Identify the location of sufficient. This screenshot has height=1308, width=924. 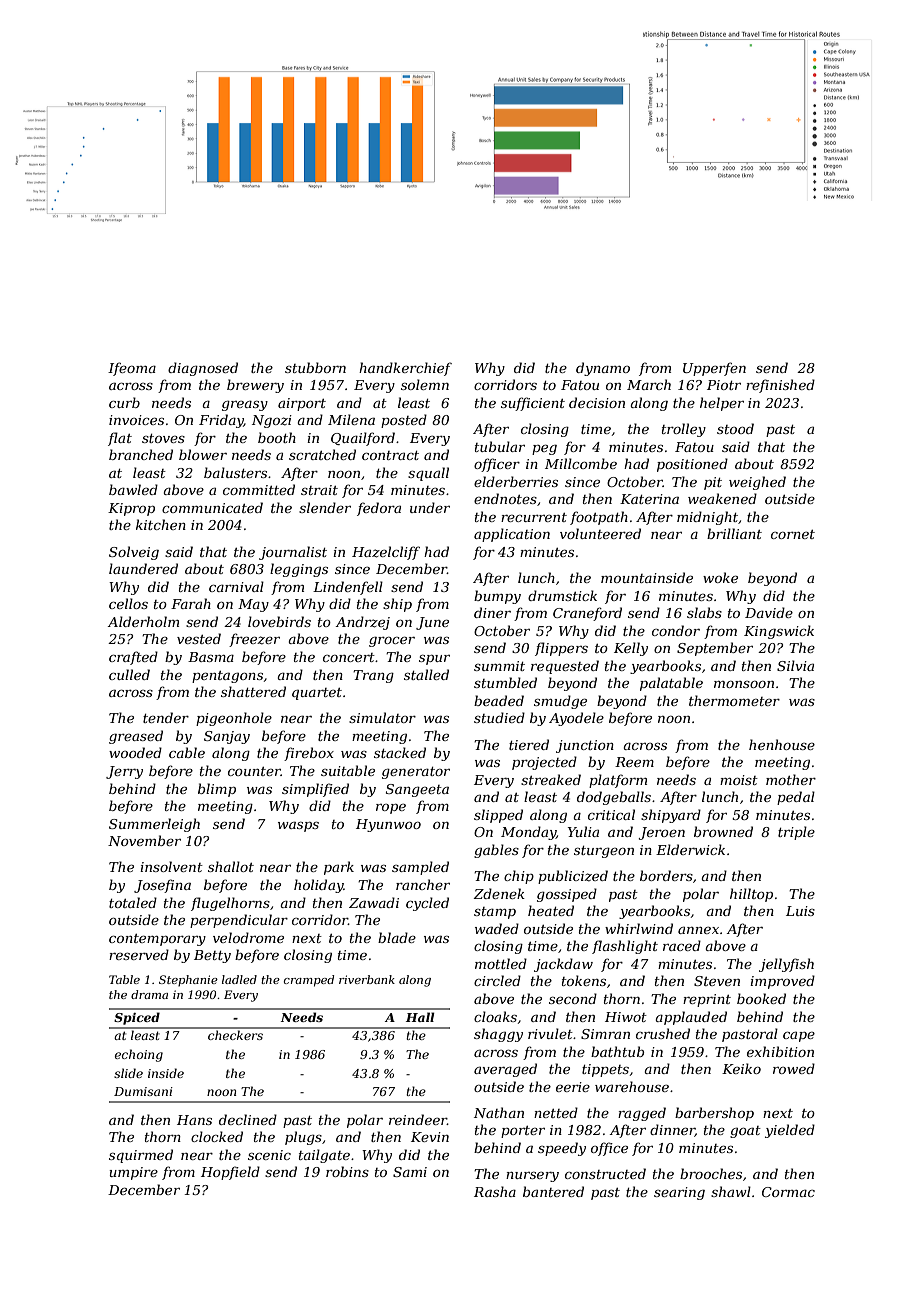
(533, 404).
